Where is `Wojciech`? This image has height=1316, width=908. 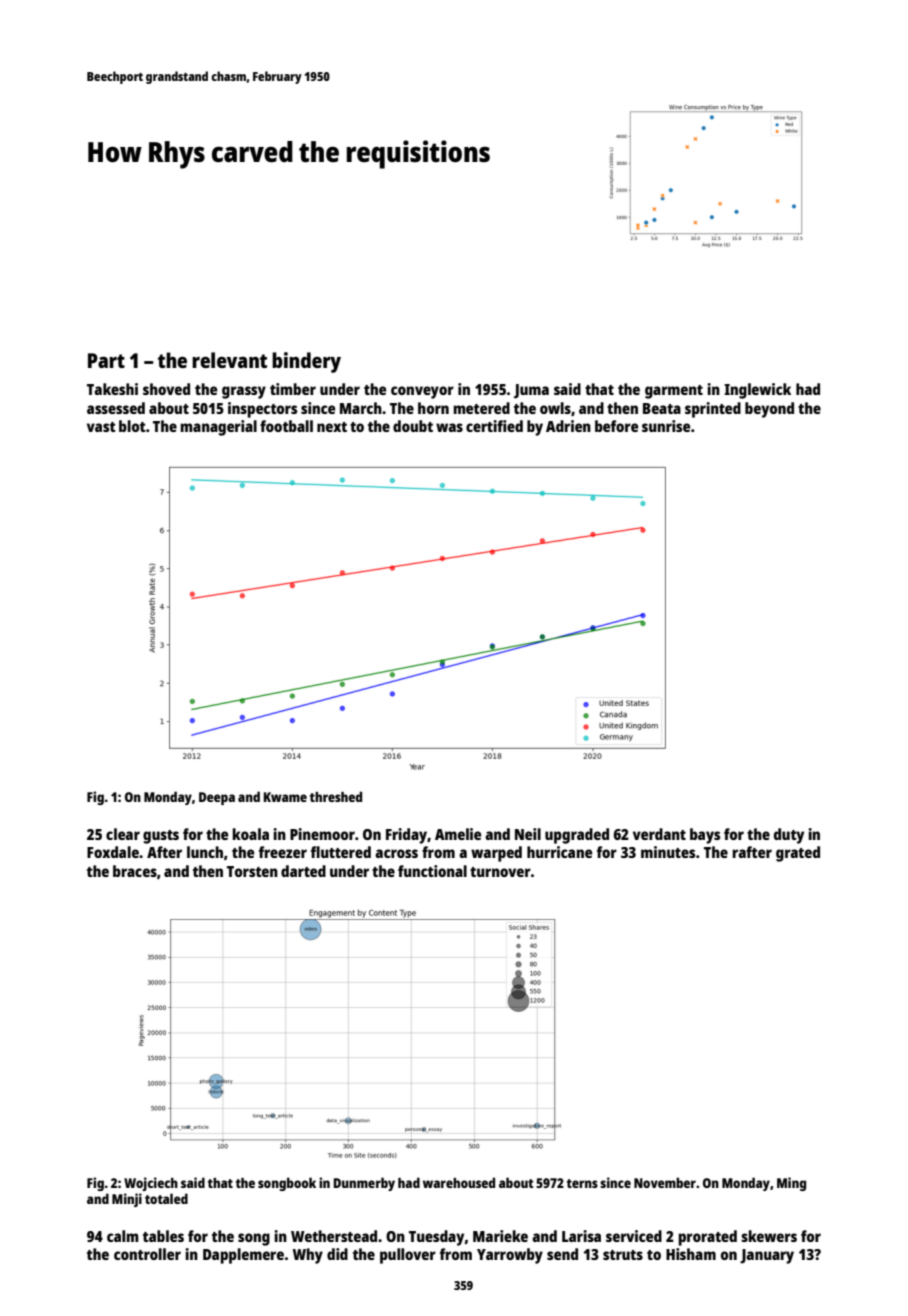
Wojciech is located at coordinates (151, 1184).
